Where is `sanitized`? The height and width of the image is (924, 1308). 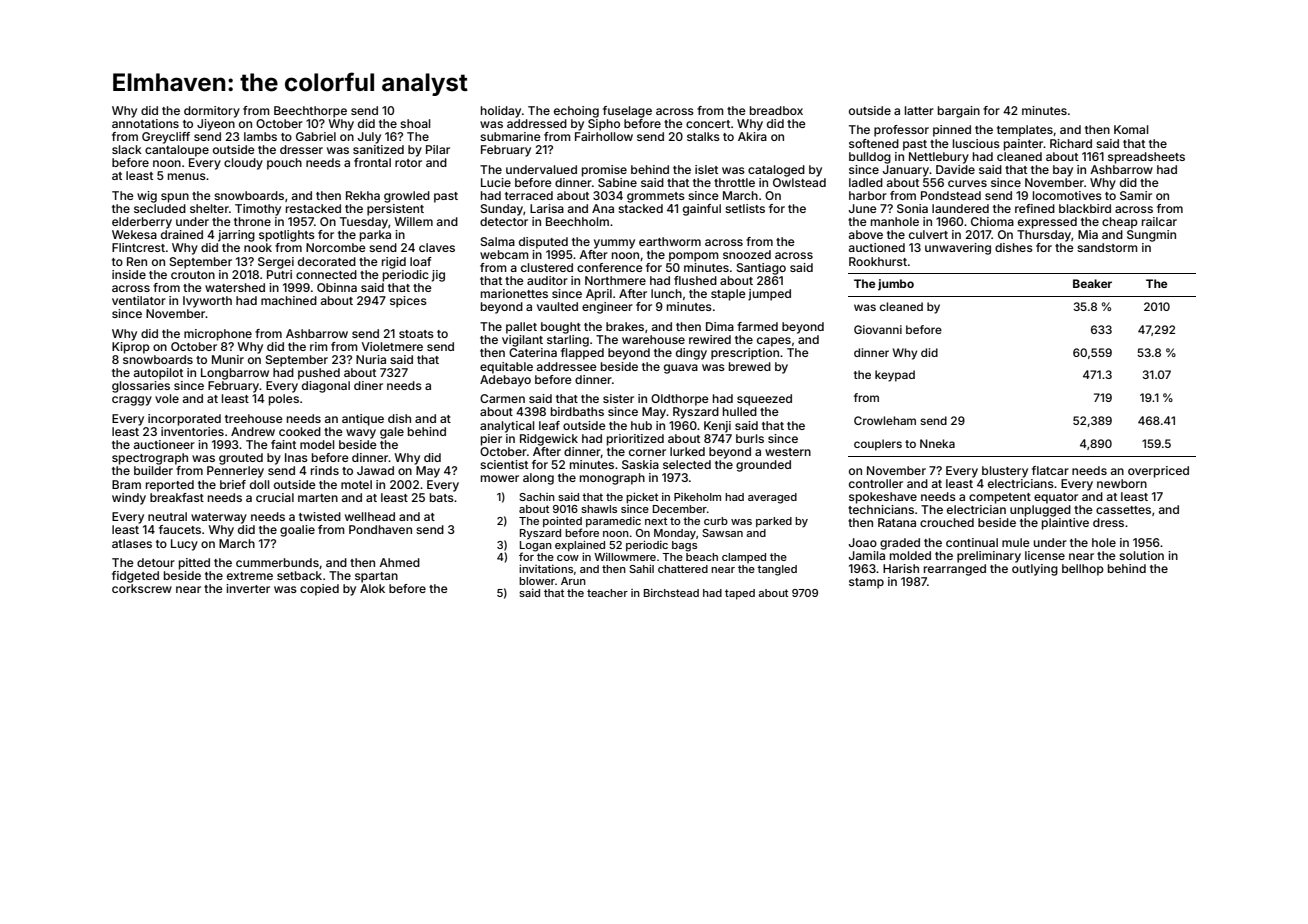 sanitized is located at coordinates (378, 149).
